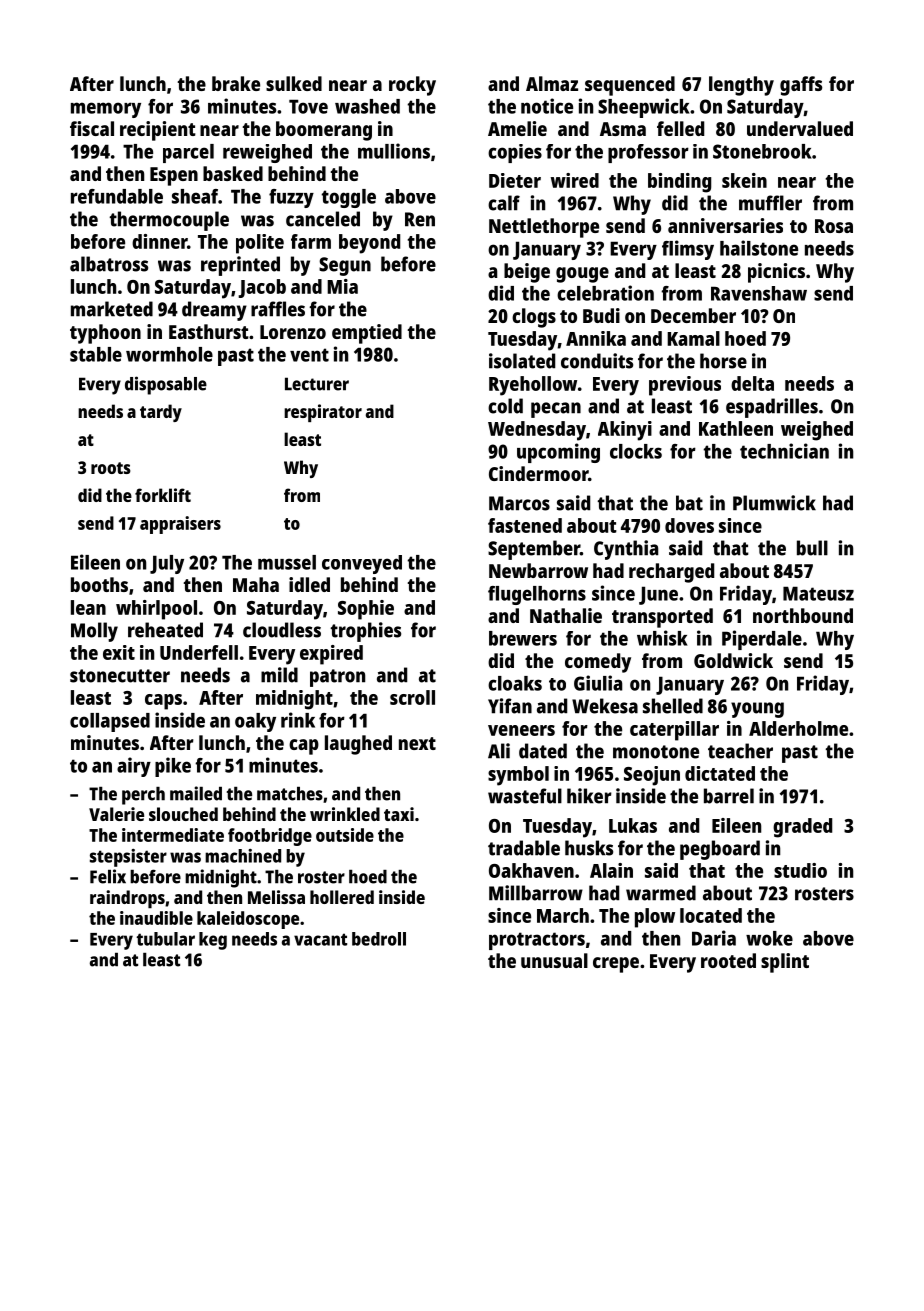 This screenshot has height=1311, width=924. Describe the element at coordinates (784, 451) in the screenshot. I see `technician` at that location.
